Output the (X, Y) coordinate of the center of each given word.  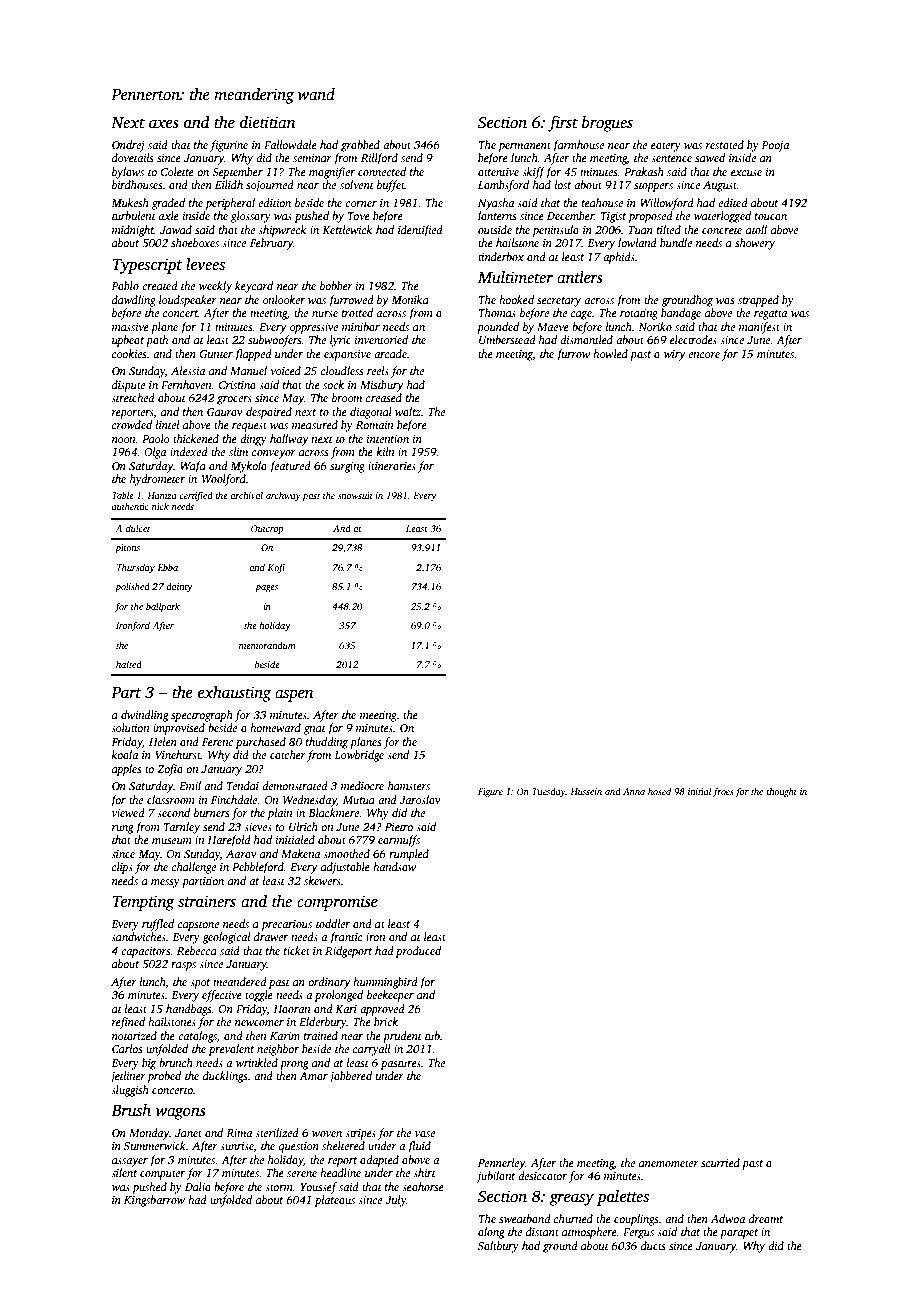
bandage (681, 314)
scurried (720, 1162)
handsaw (394, 866)
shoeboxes (195, 242)
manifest (759, 328)
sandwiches (138, 936)
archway (283, 496)
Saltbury (498, 1247)
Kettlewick (347, 229)
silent (124, 1172)
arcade (390, 353)
